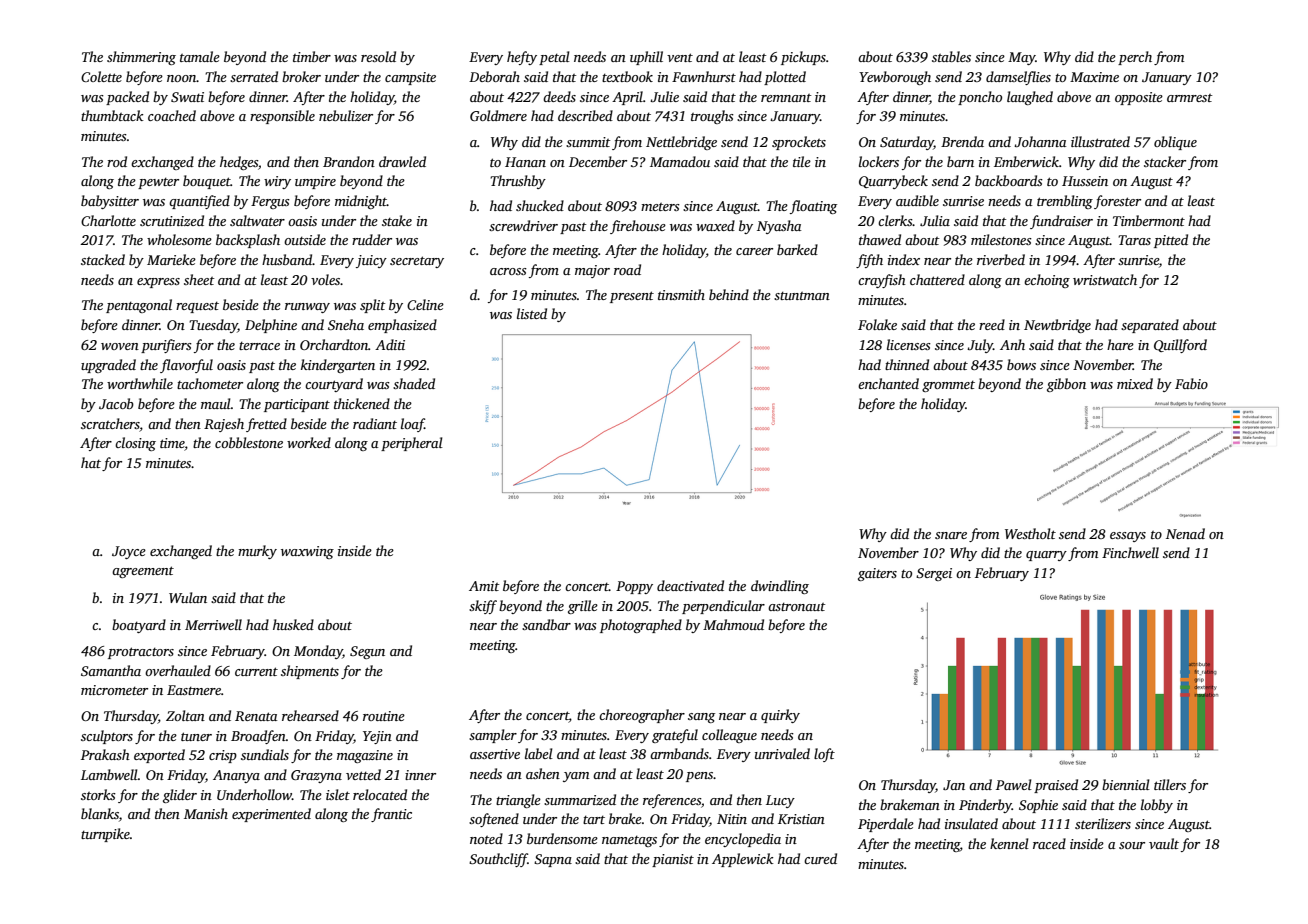 The height and width of the page is (924, 1308). Describe the element at coordinates (543, 773) in the page. I see `ashen` at that location.
